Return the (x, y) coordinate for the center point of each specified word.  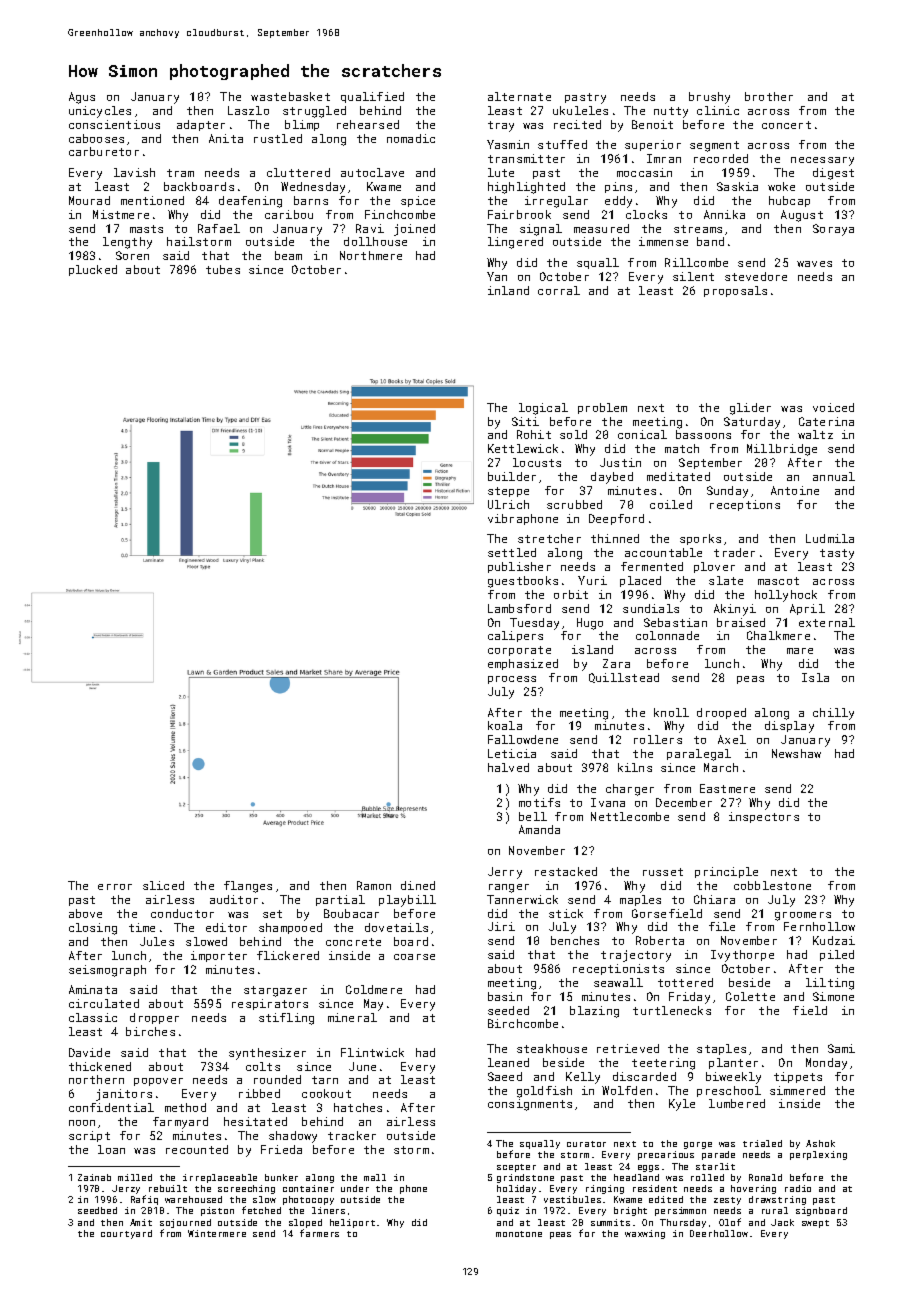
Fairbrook (519, 214)
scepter (516, 1168)
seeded (508, 1010)
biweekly (733, 1078)
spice (418, 201)
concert (786, 125)
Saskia (737, 186)
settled (512, 552)
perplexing (818, 1155)
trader (734, 552)
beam (288, 255)
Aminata (93, 989)
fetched (261, 1210)
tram (180, 173)
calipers (515, 636)
